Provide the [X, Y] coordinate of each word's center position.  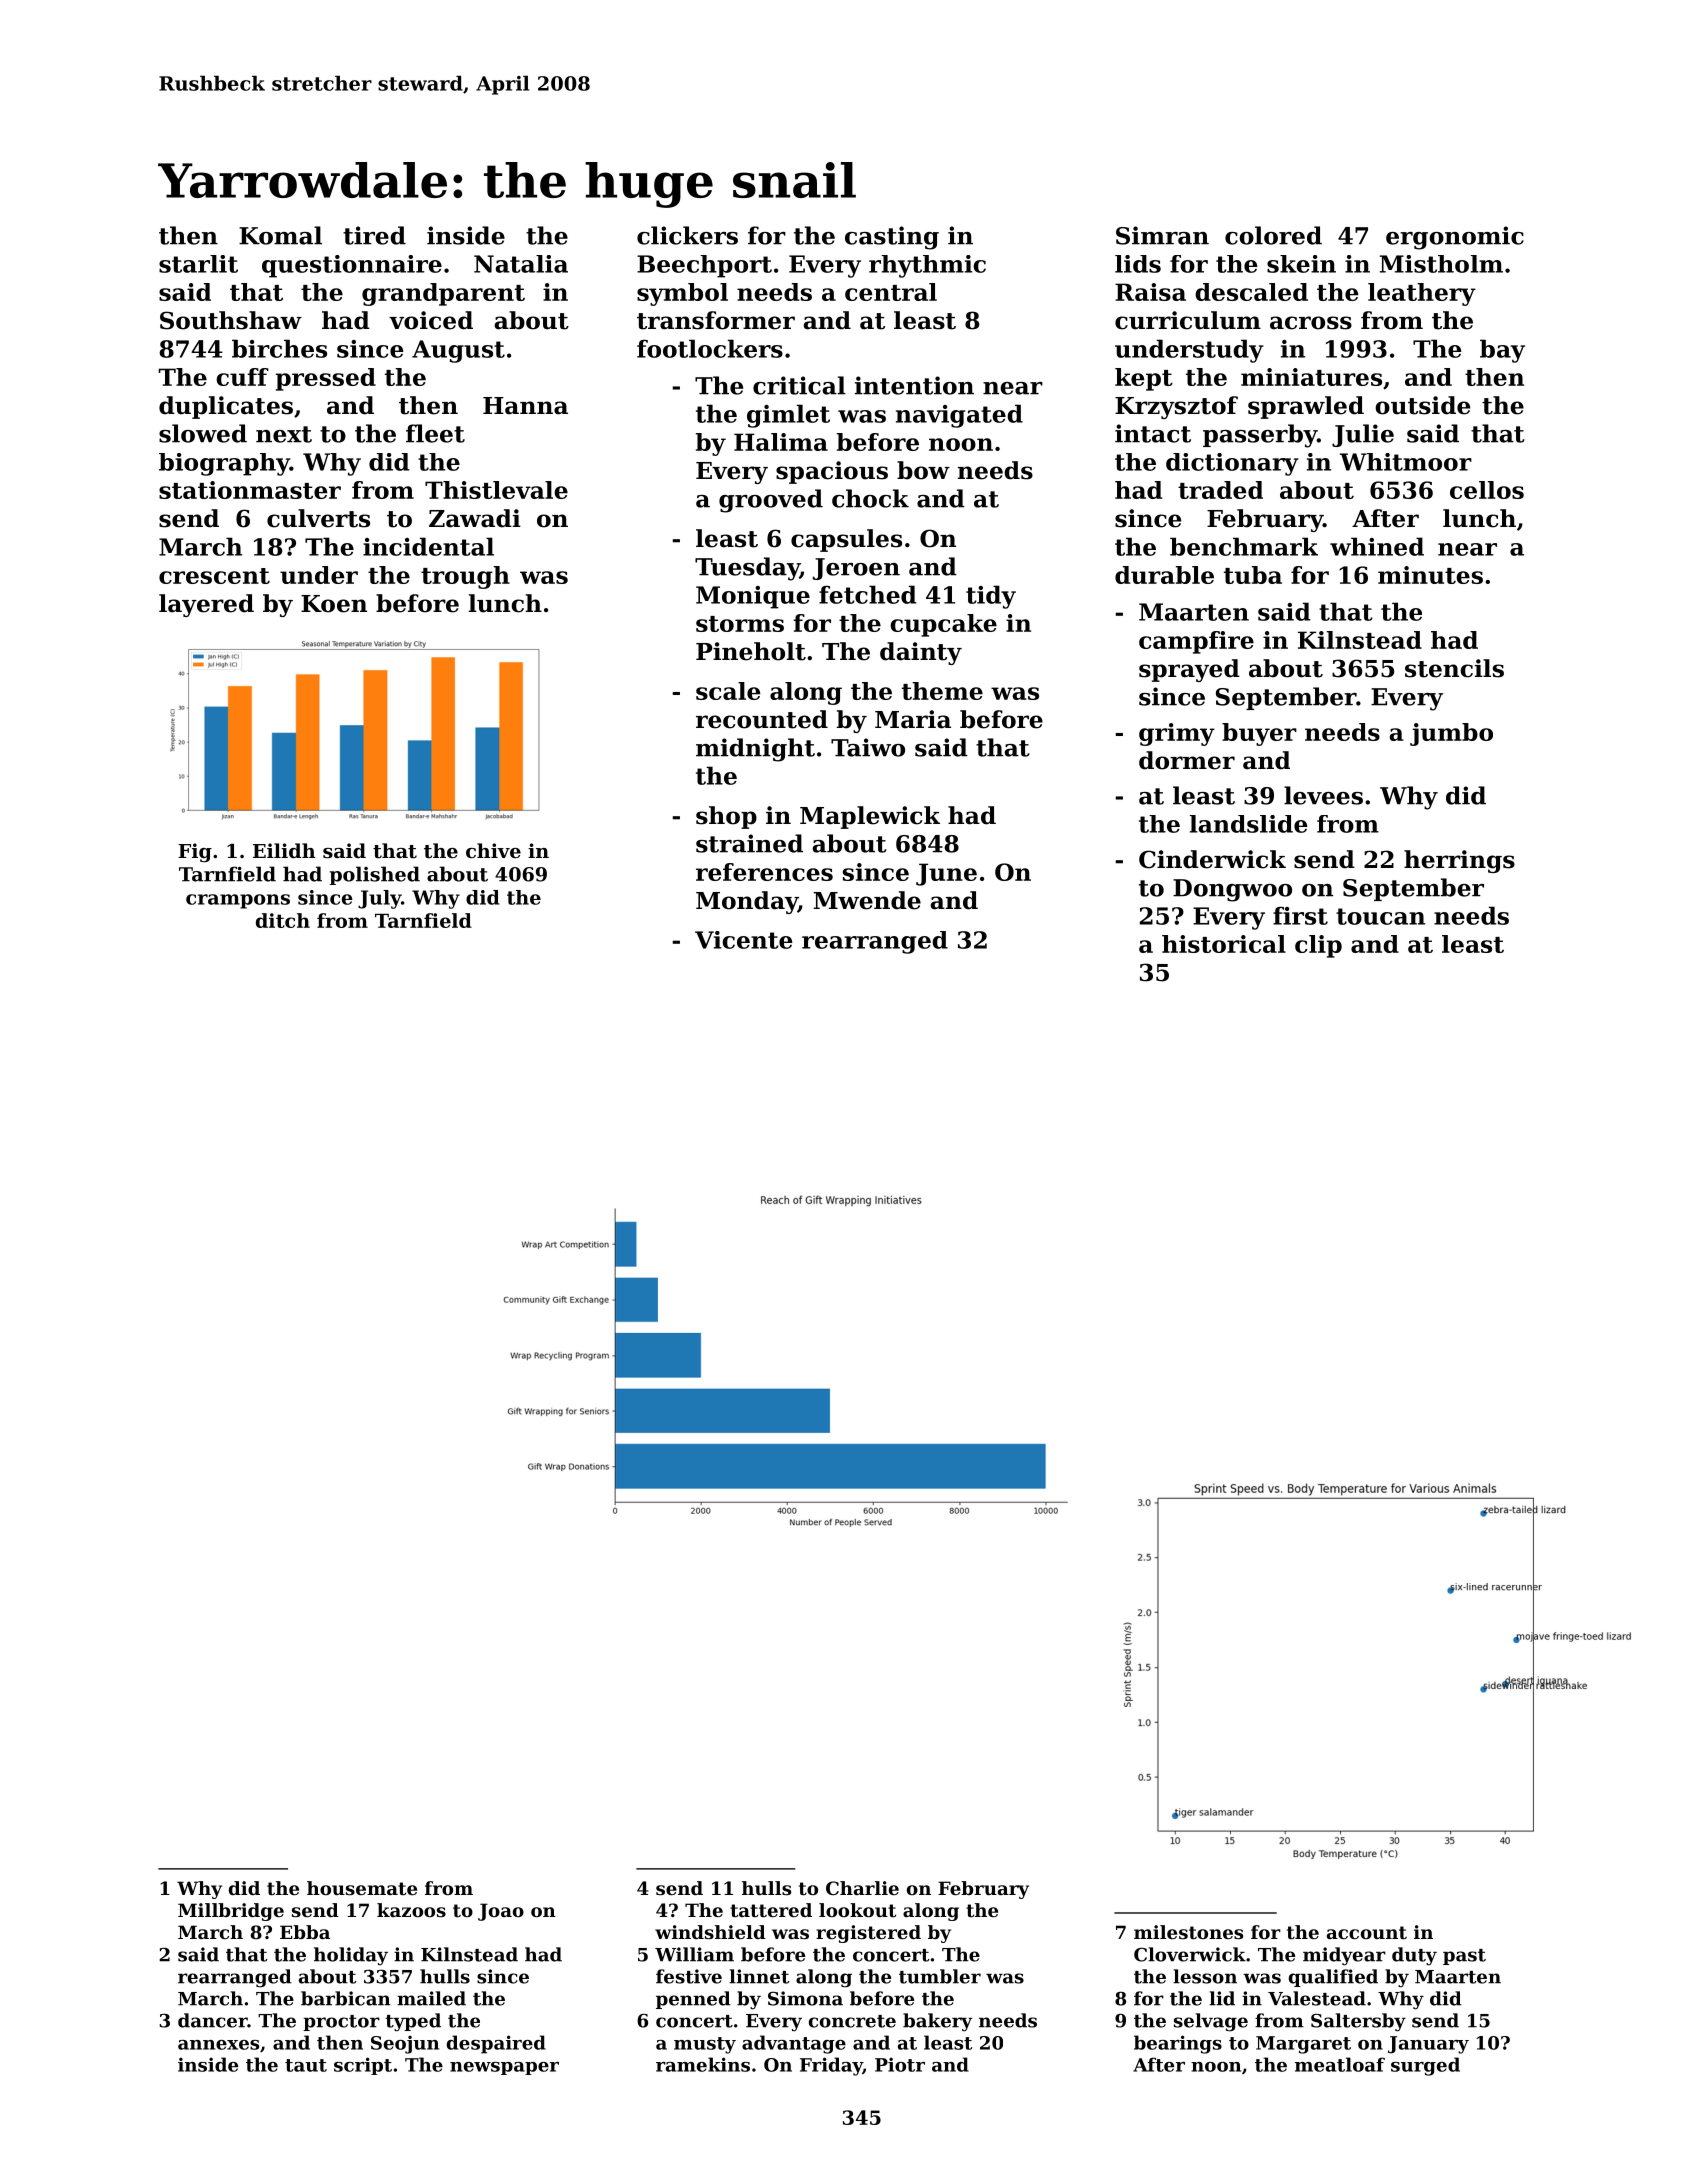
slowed [203, 433]
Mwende [867, 900]
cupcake [943, 625]
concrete [852, 2021]
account [1367, 1933]
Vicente [744, 940]
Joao [501, 1912]
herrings [1459, 861]
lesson [1205, 1976]
